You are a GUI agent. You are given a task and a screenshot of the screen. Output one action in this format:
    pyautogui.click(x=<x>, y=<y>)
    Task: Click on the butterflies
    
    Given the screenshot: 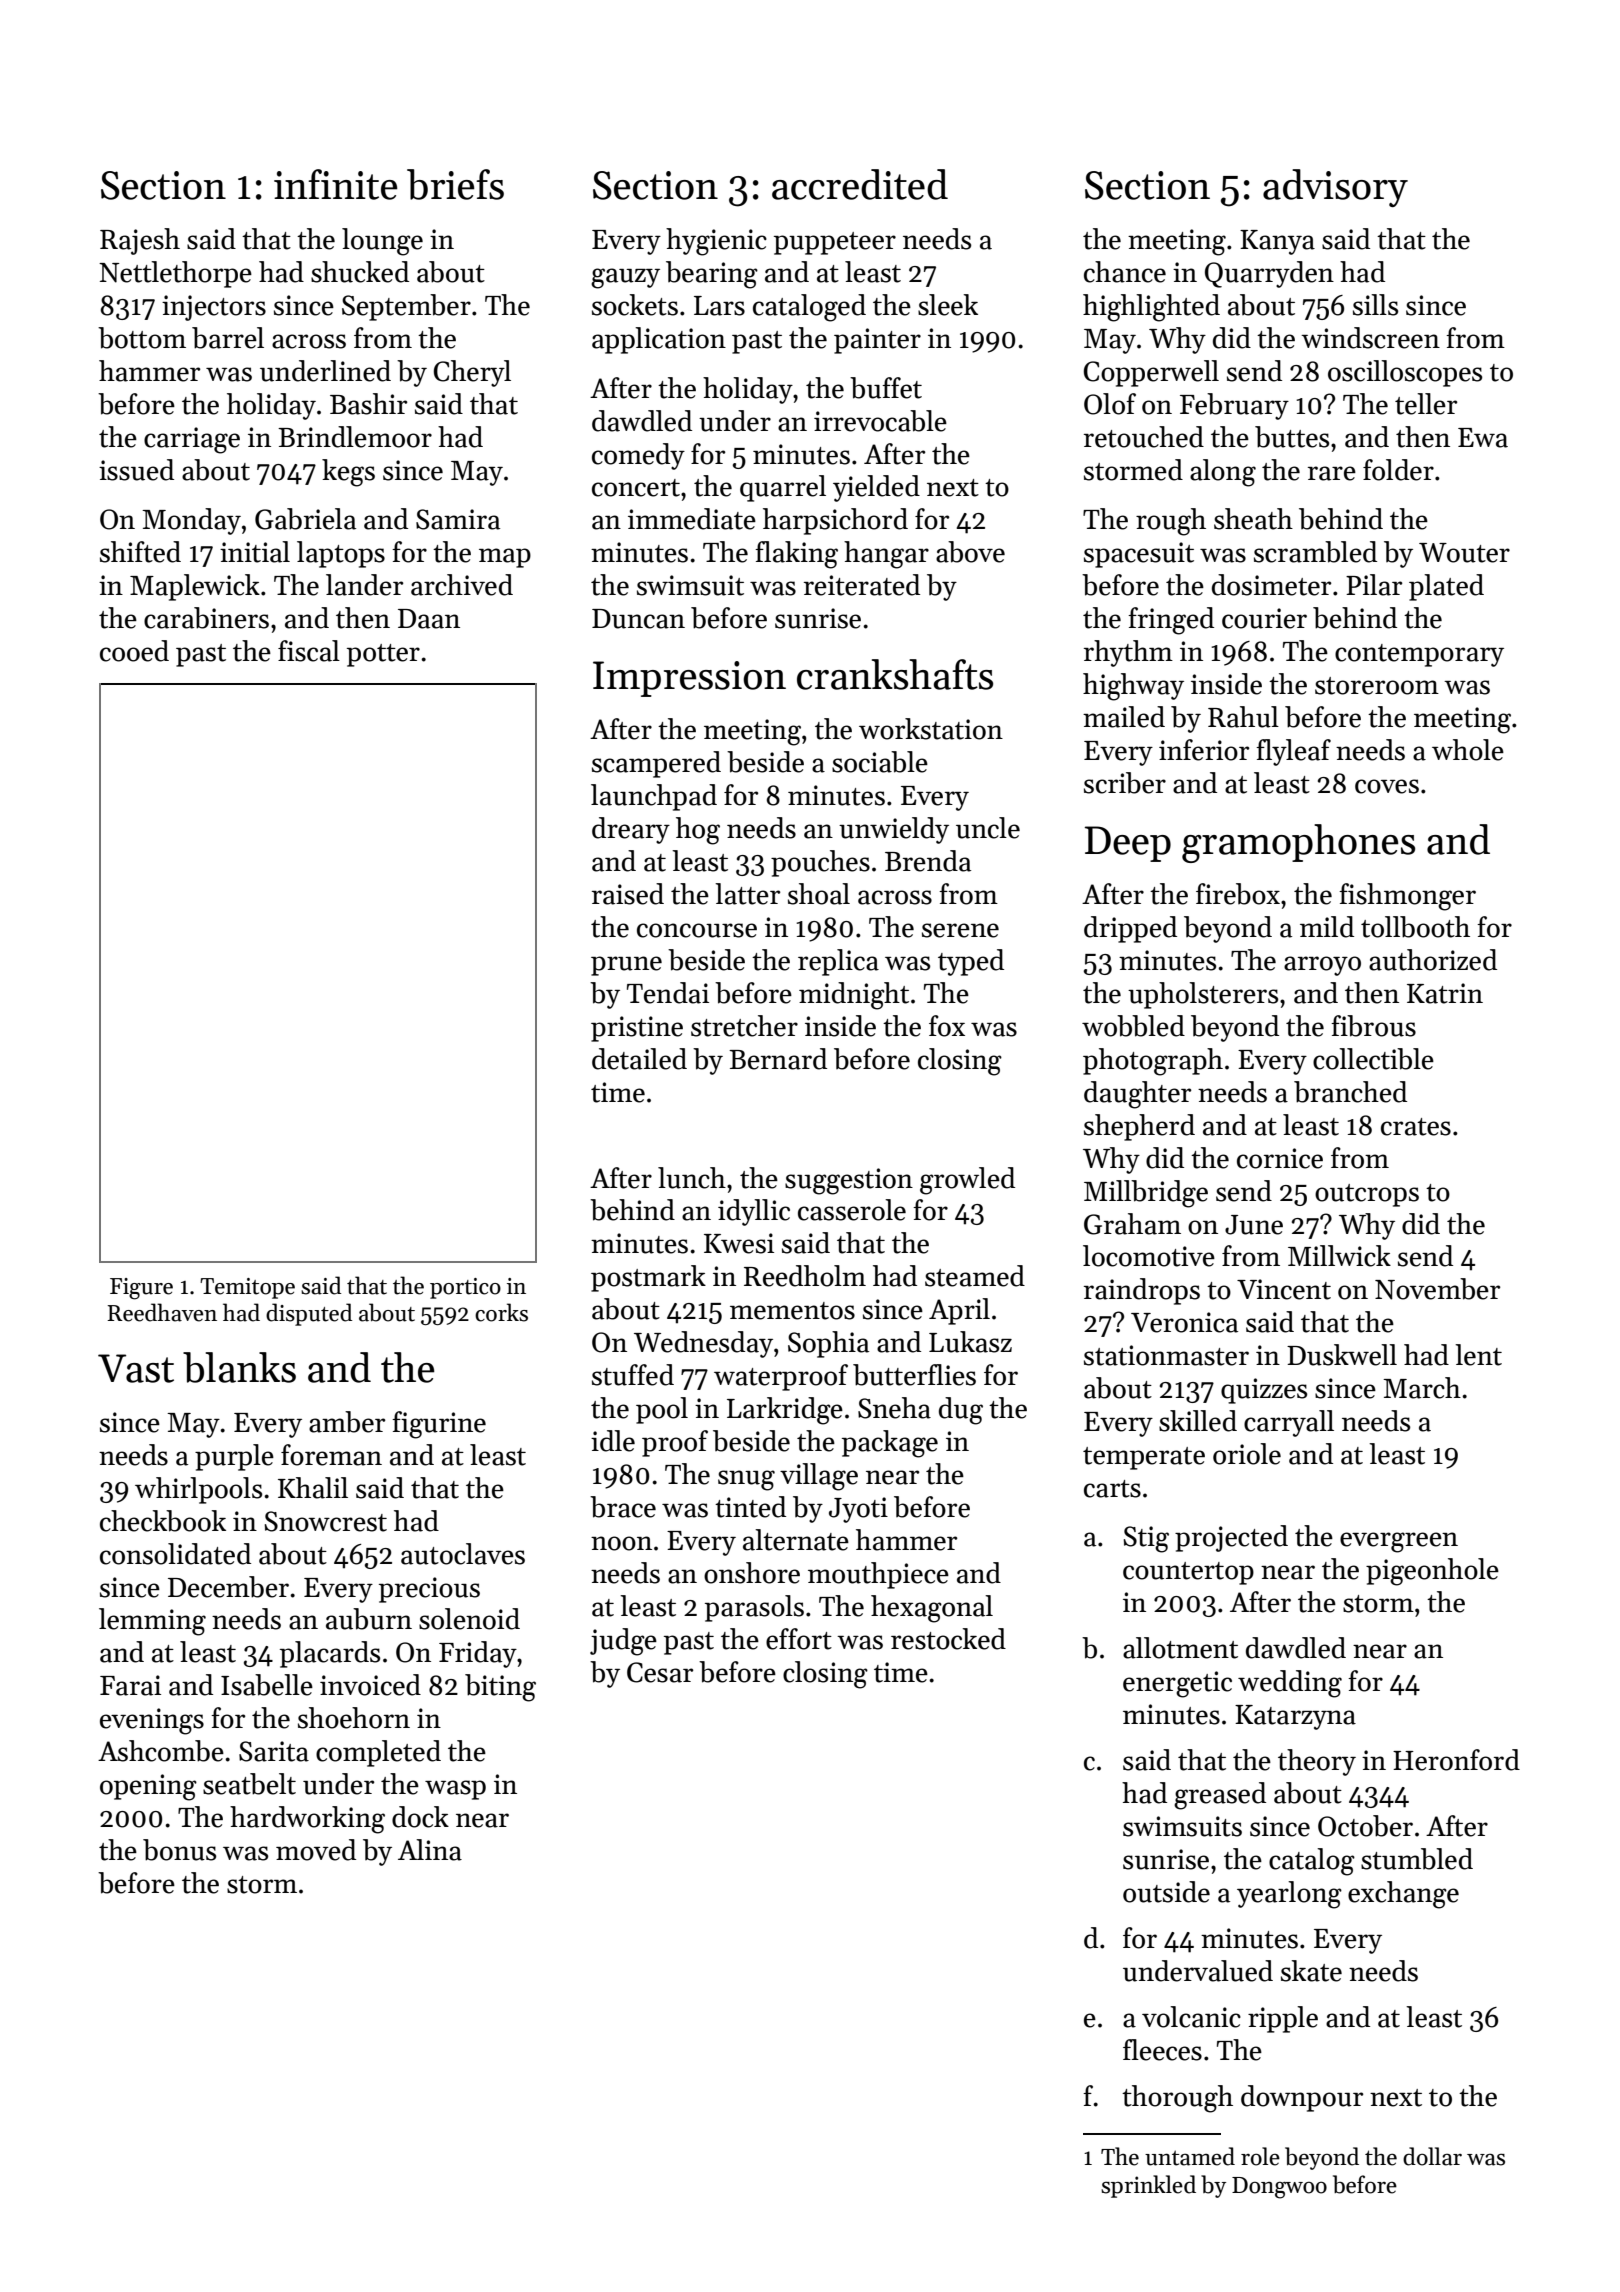 What is the action you would take?
    pyautogui.click(x=914, y=1375)
